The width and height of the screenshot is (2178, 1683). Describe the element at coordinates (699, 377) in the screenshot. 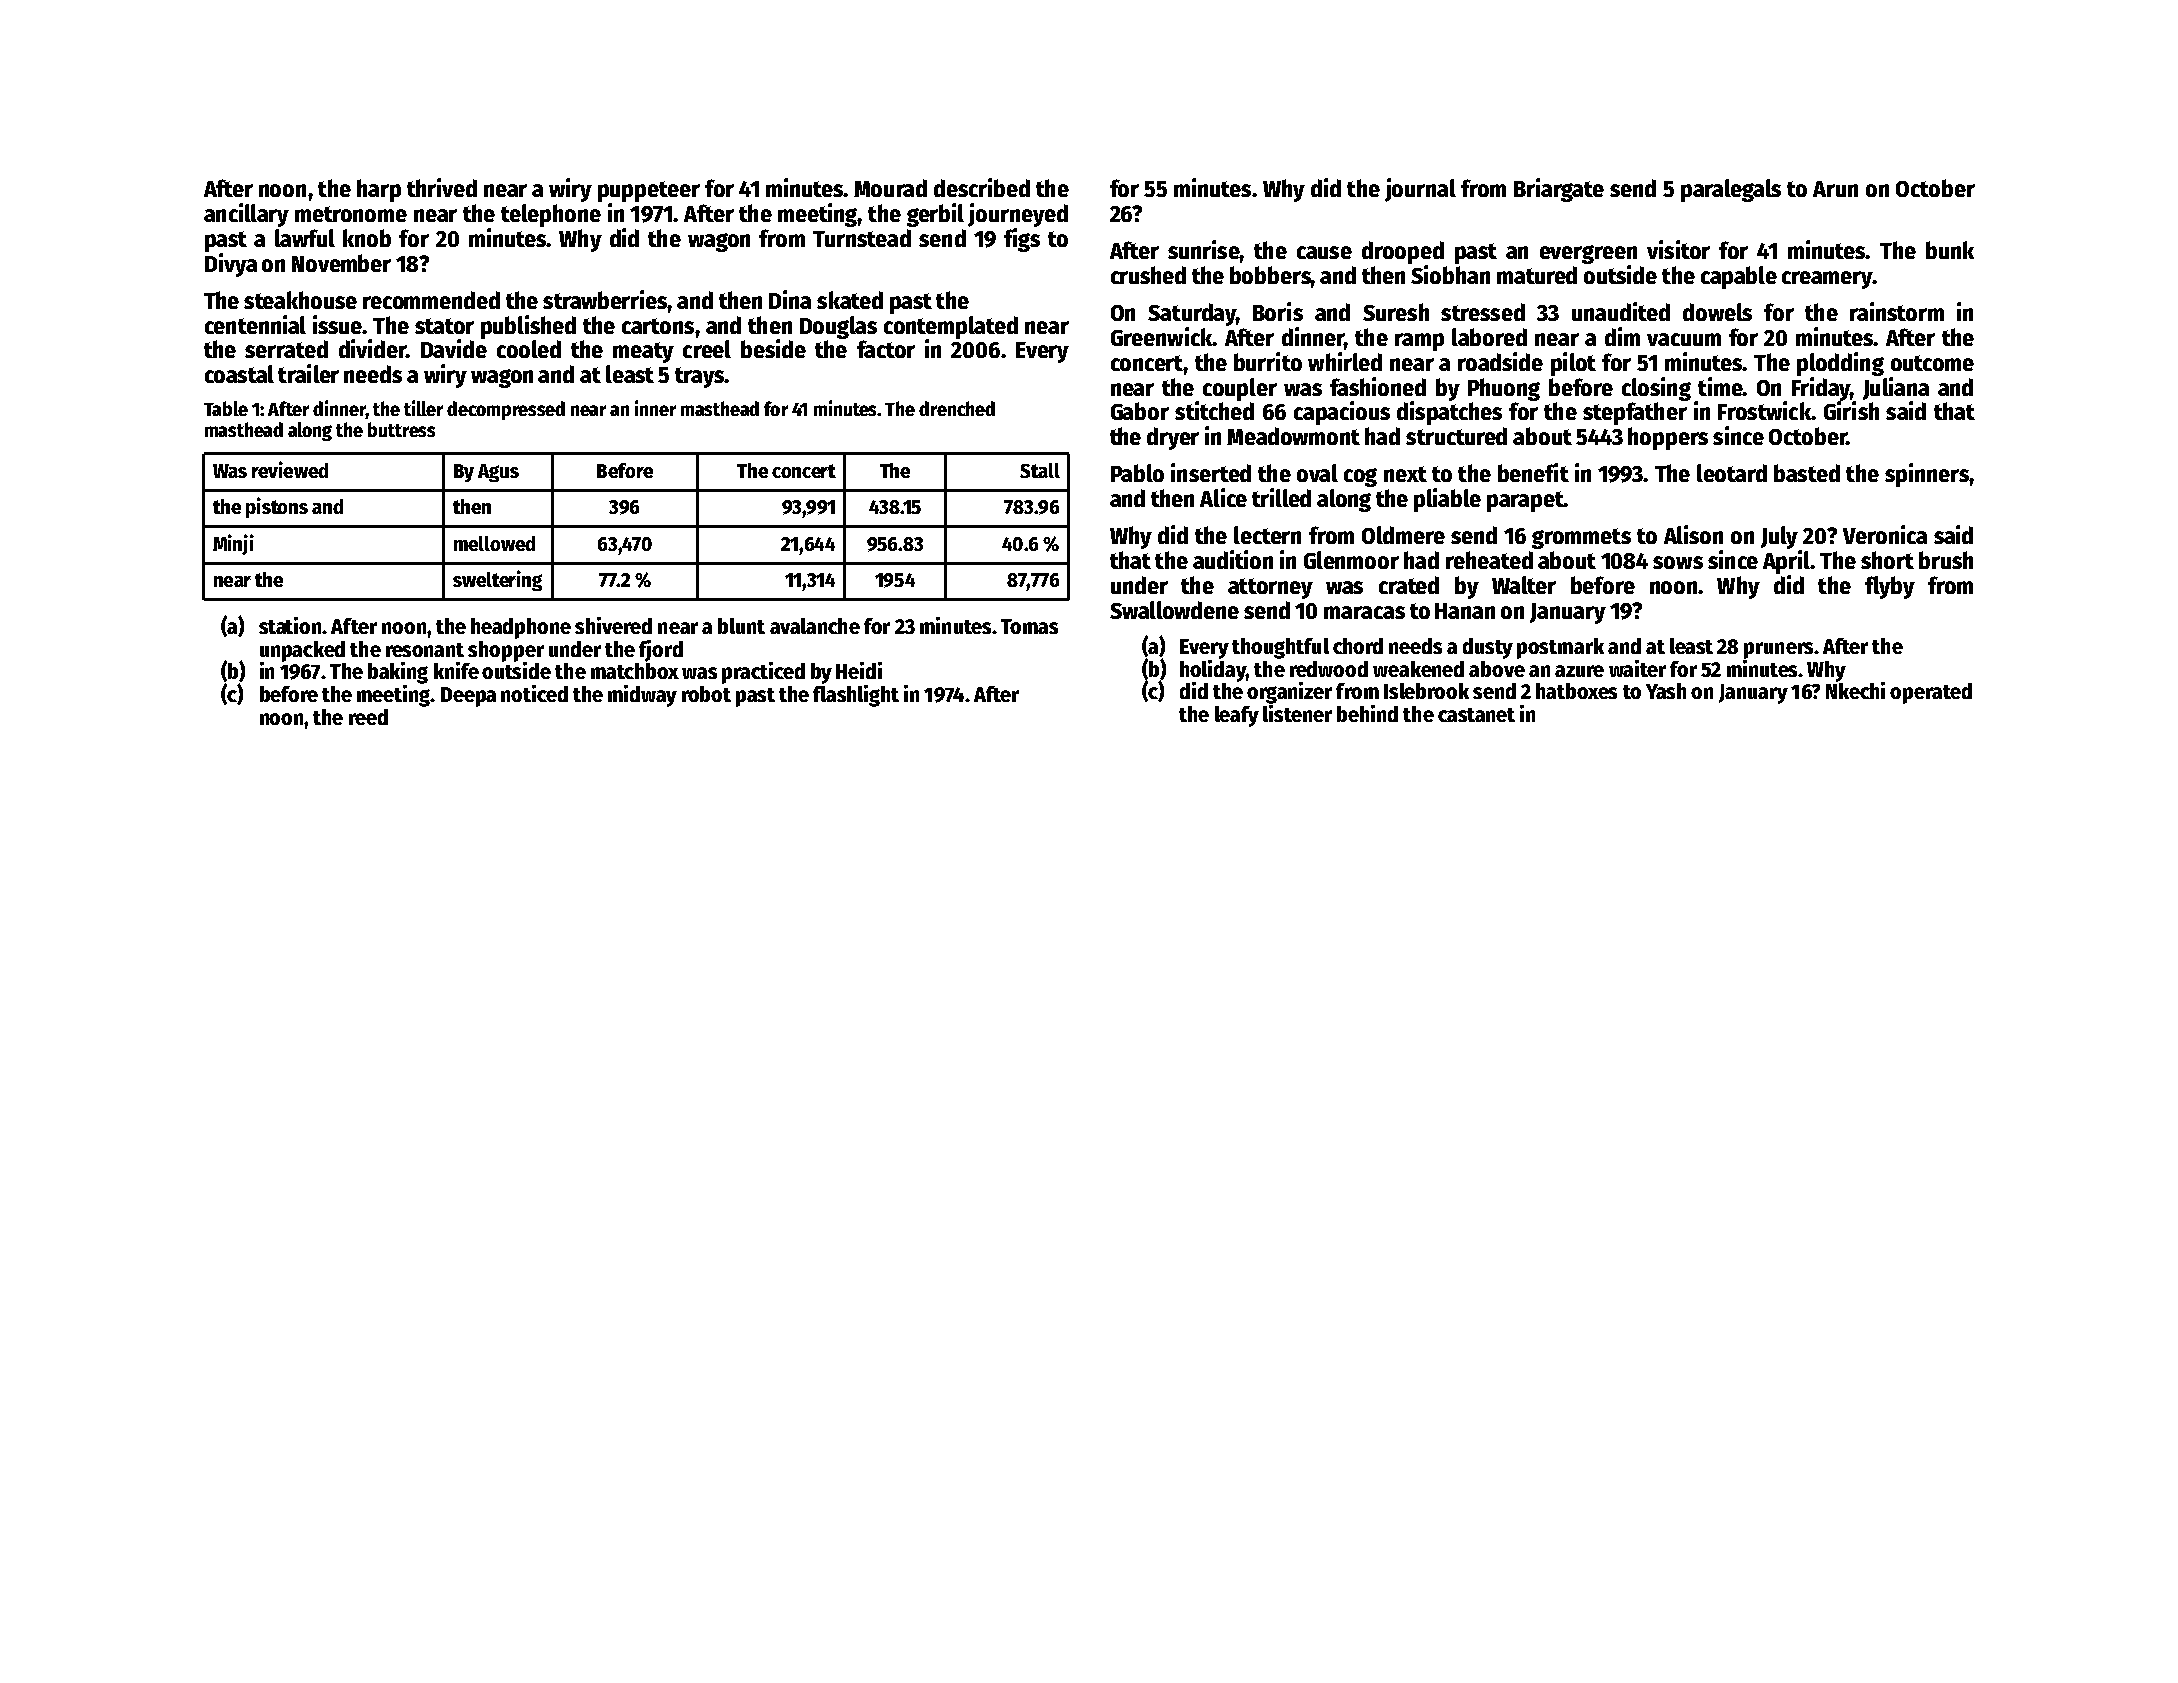

I see `trays` at that location.
